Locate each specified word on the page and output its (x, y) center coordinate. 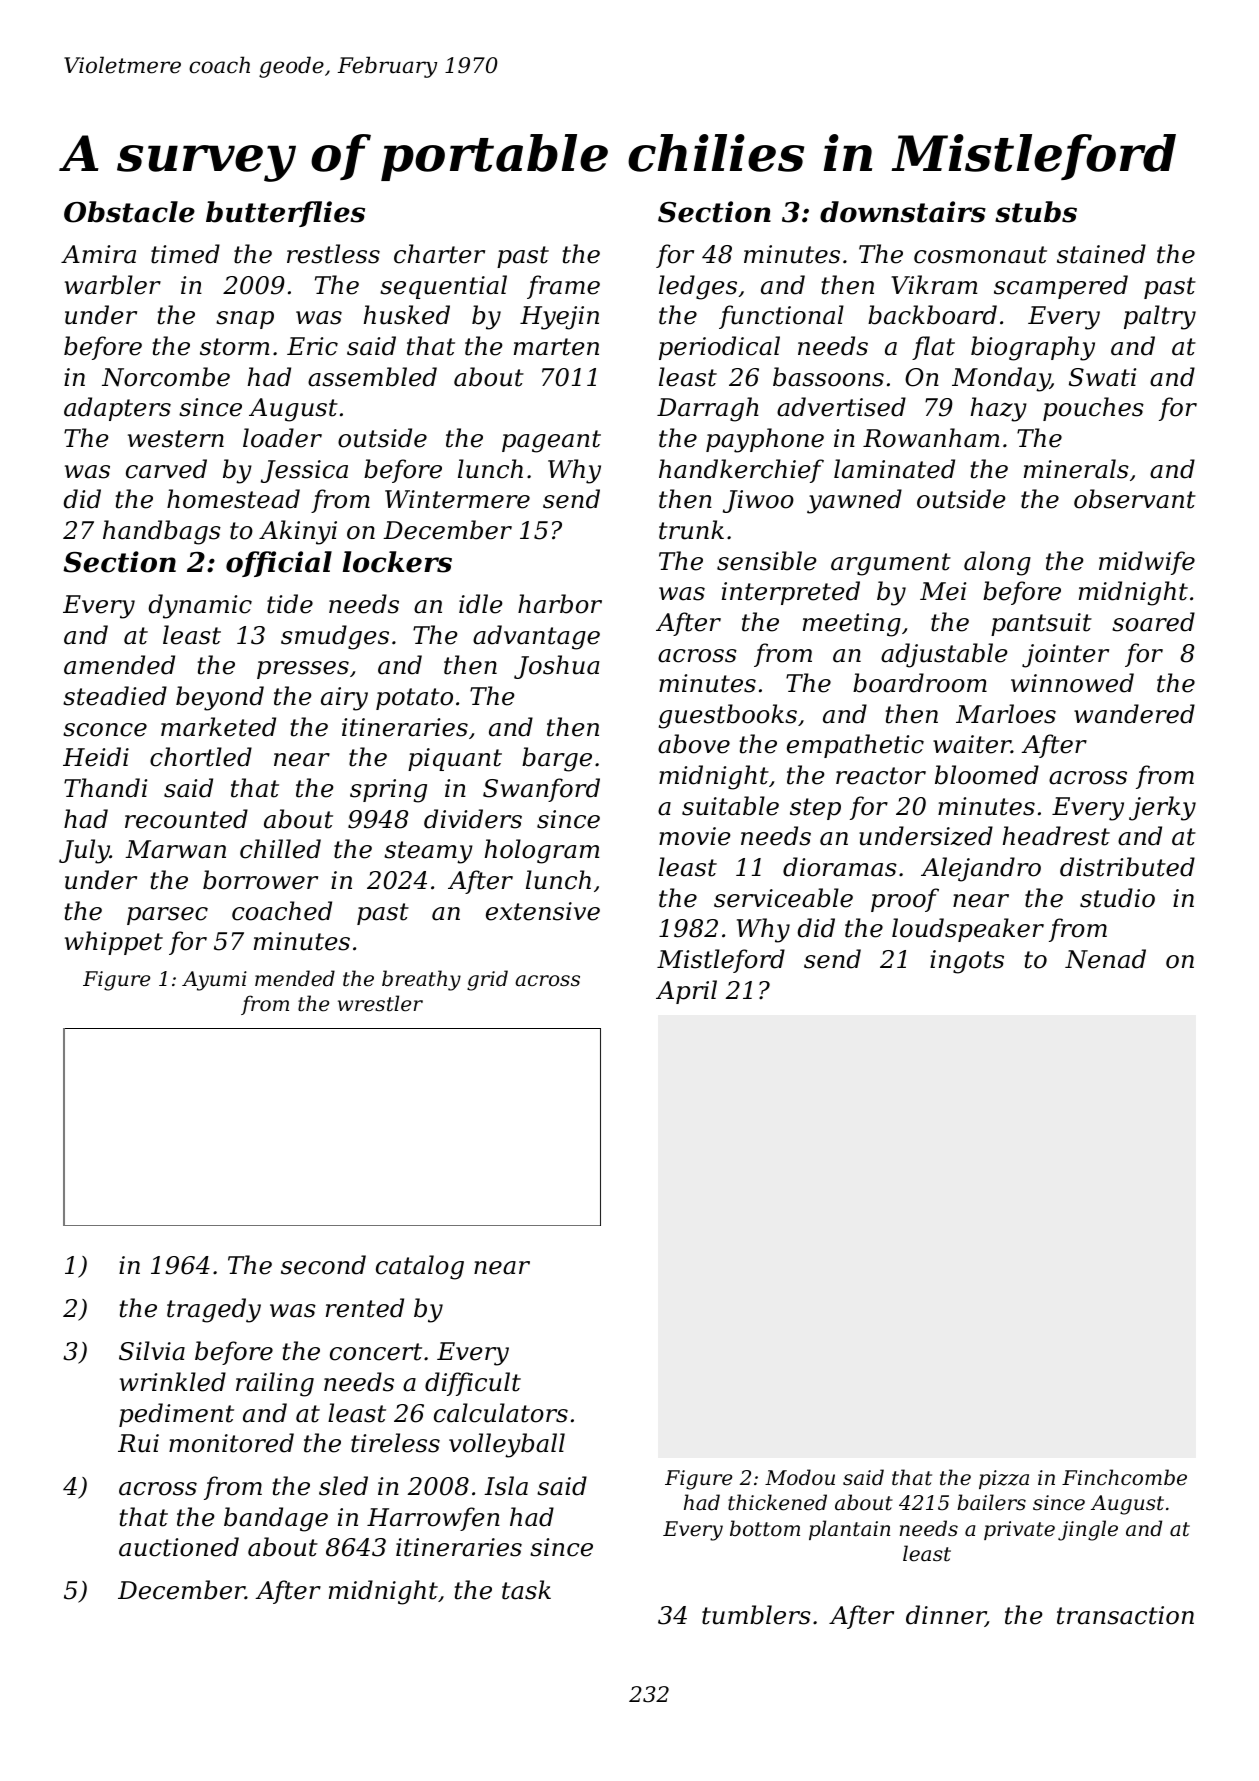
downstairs (903, 212)
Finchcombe (1124, 1477)
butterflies (285, 214)
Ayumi (214, 981)
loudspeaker (968, 930)
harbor (560, 604)
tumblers (756, 1615)
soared (1153, 622)
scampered (1061, 287)
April (686, 992)
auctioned (179, 1547)
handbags (162, 532)
